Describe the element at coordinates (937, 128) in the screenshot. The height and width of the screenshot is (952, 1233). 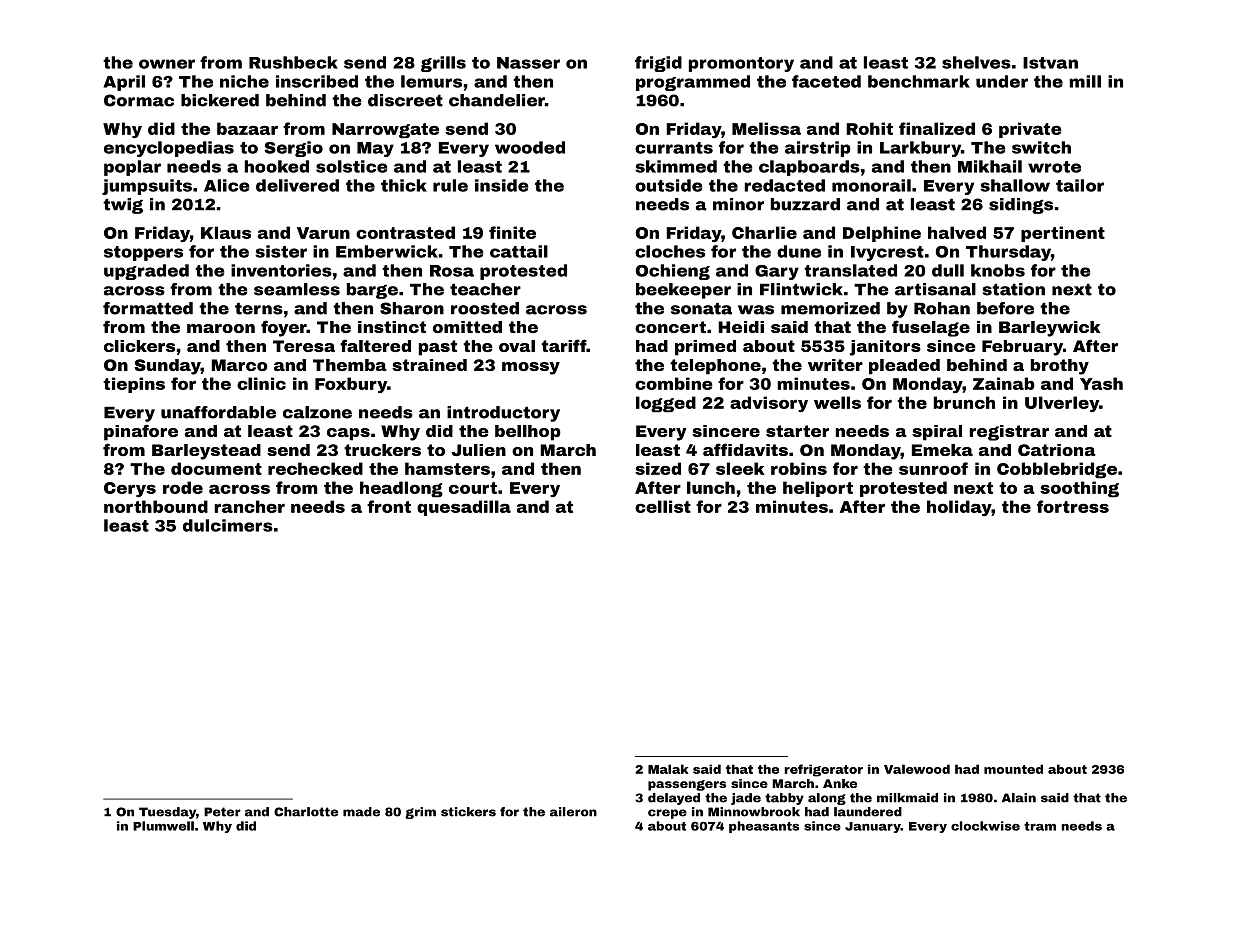
I see `finalized` at that location.
